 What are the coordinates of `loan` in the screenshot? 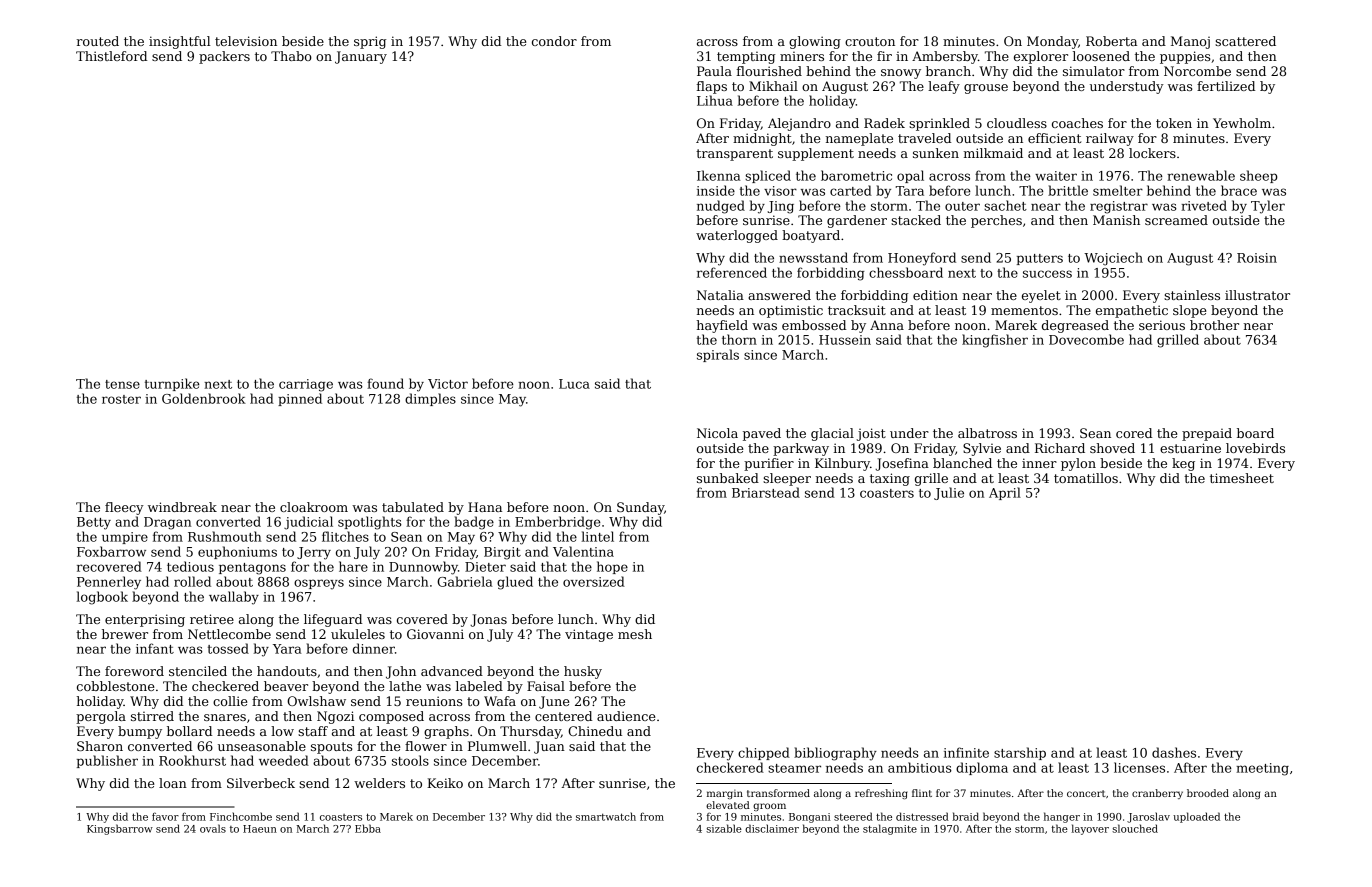 It's located at (173, 783).
